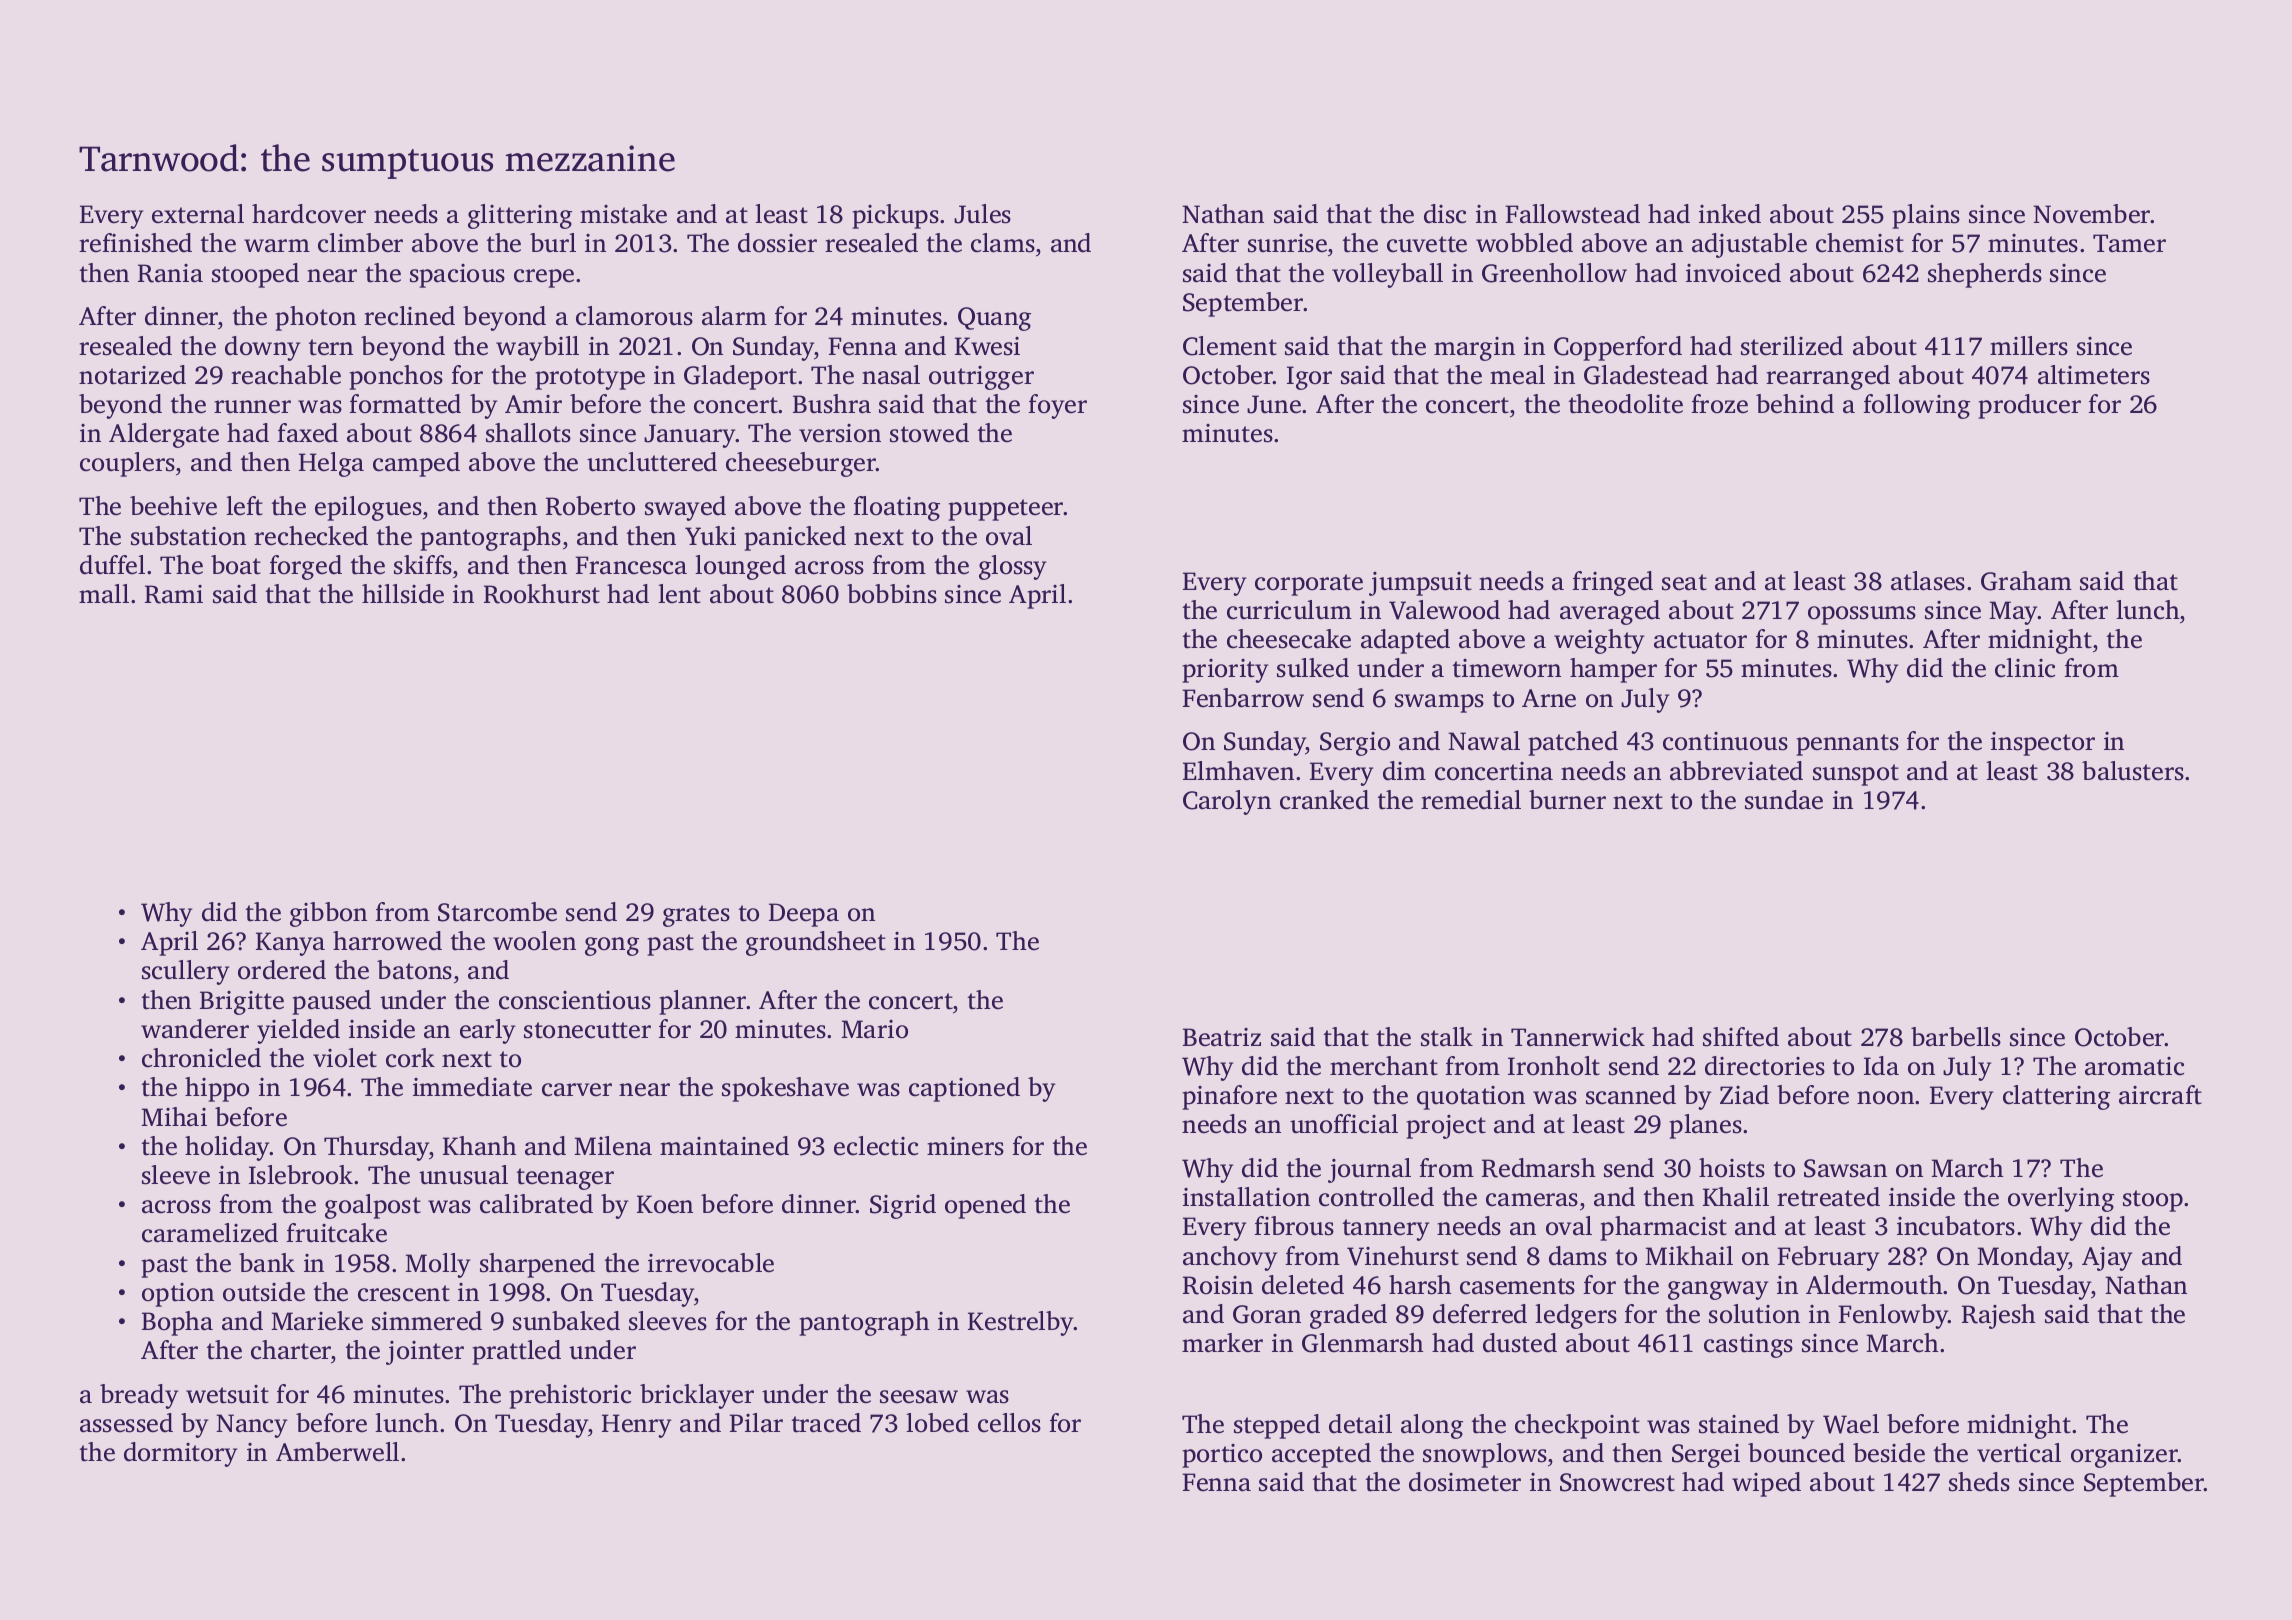  What do you see at coordinates (1465, 1482) in the page?
I see `dosimeter` at bounding box center [1465, 1482].
